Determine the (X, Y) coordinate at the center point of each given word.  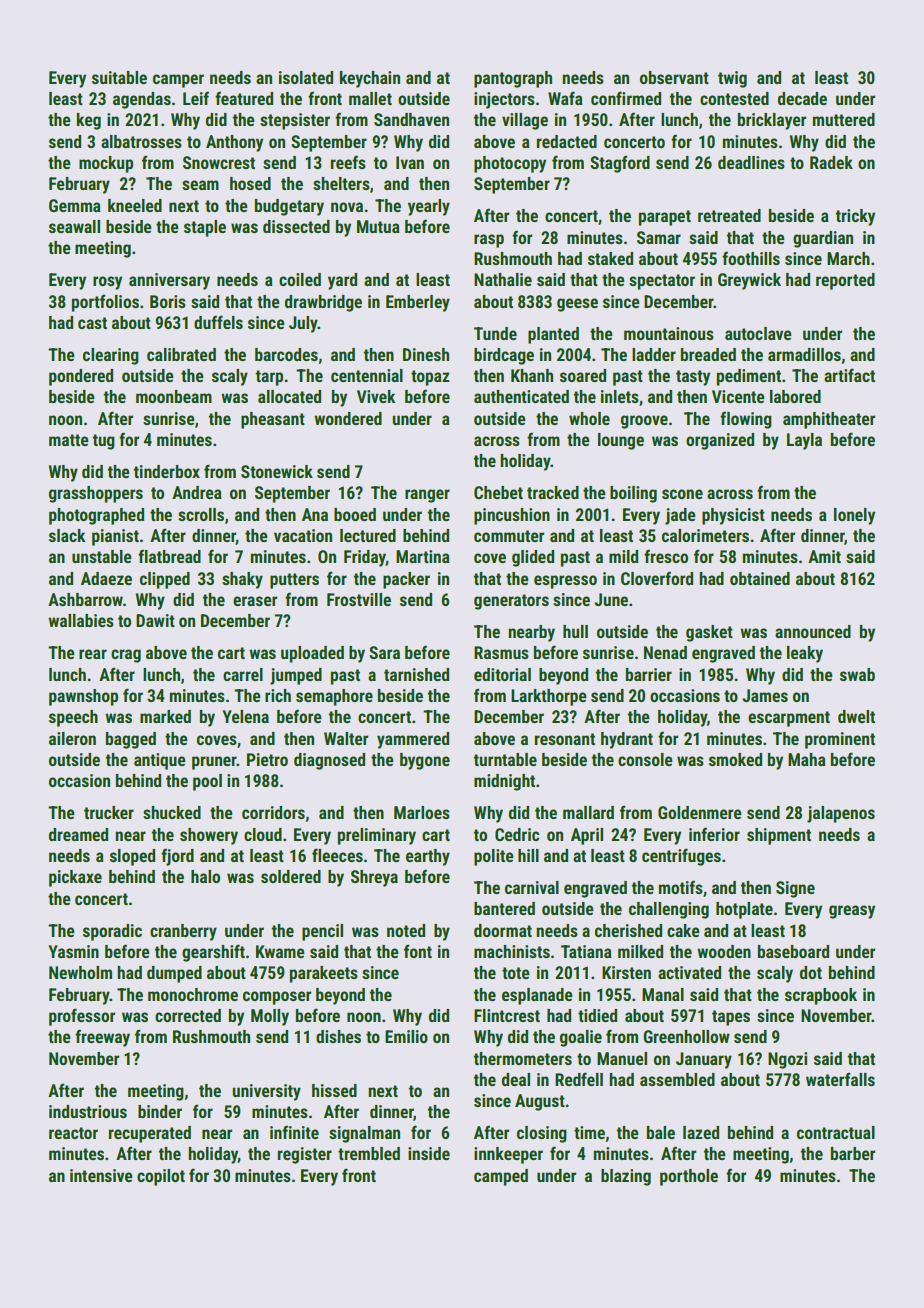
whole (589, 418)
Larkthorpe (549, 697)
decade (802, 98)
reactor (73, 1133)
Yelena (245, 716)
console (645, 759)
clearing (111, 356)
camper (178, 81)
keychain (370, 79)
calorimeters (705, 535)
